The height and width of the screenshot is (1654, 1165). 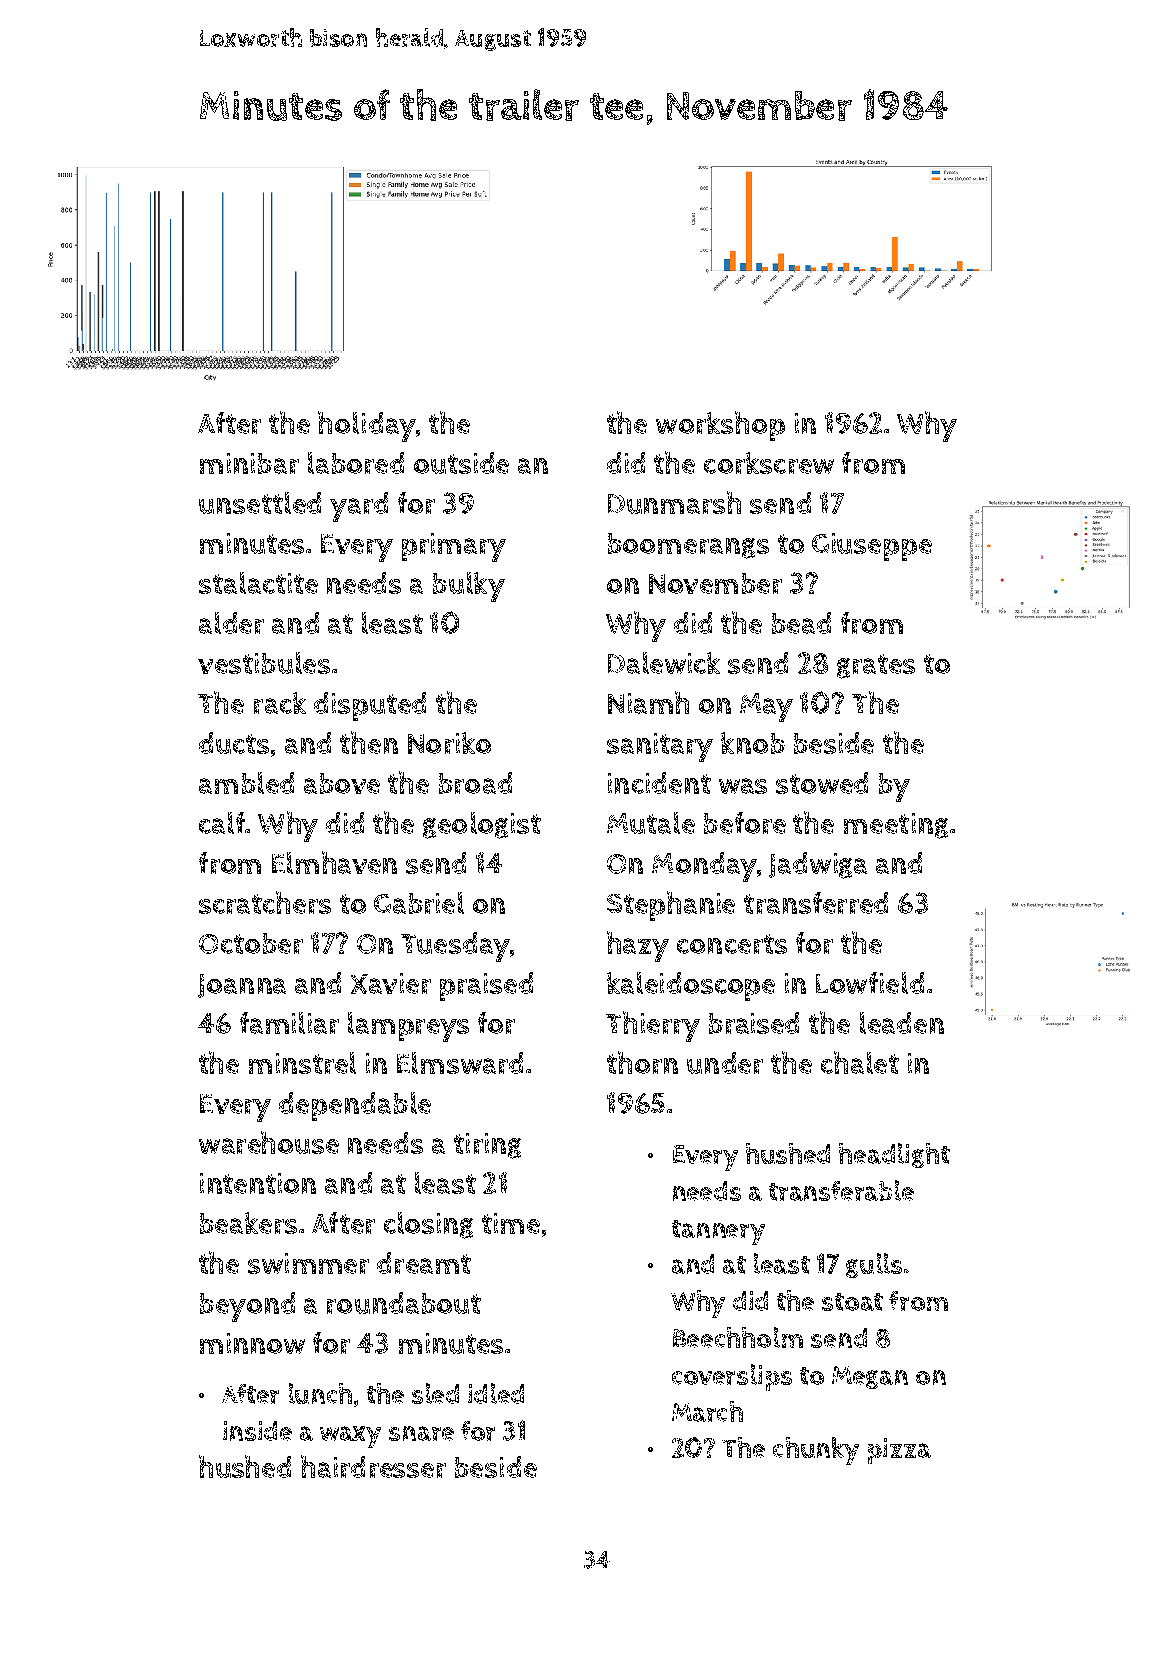 I want to click on disputed, so click(x=370, y=706).
